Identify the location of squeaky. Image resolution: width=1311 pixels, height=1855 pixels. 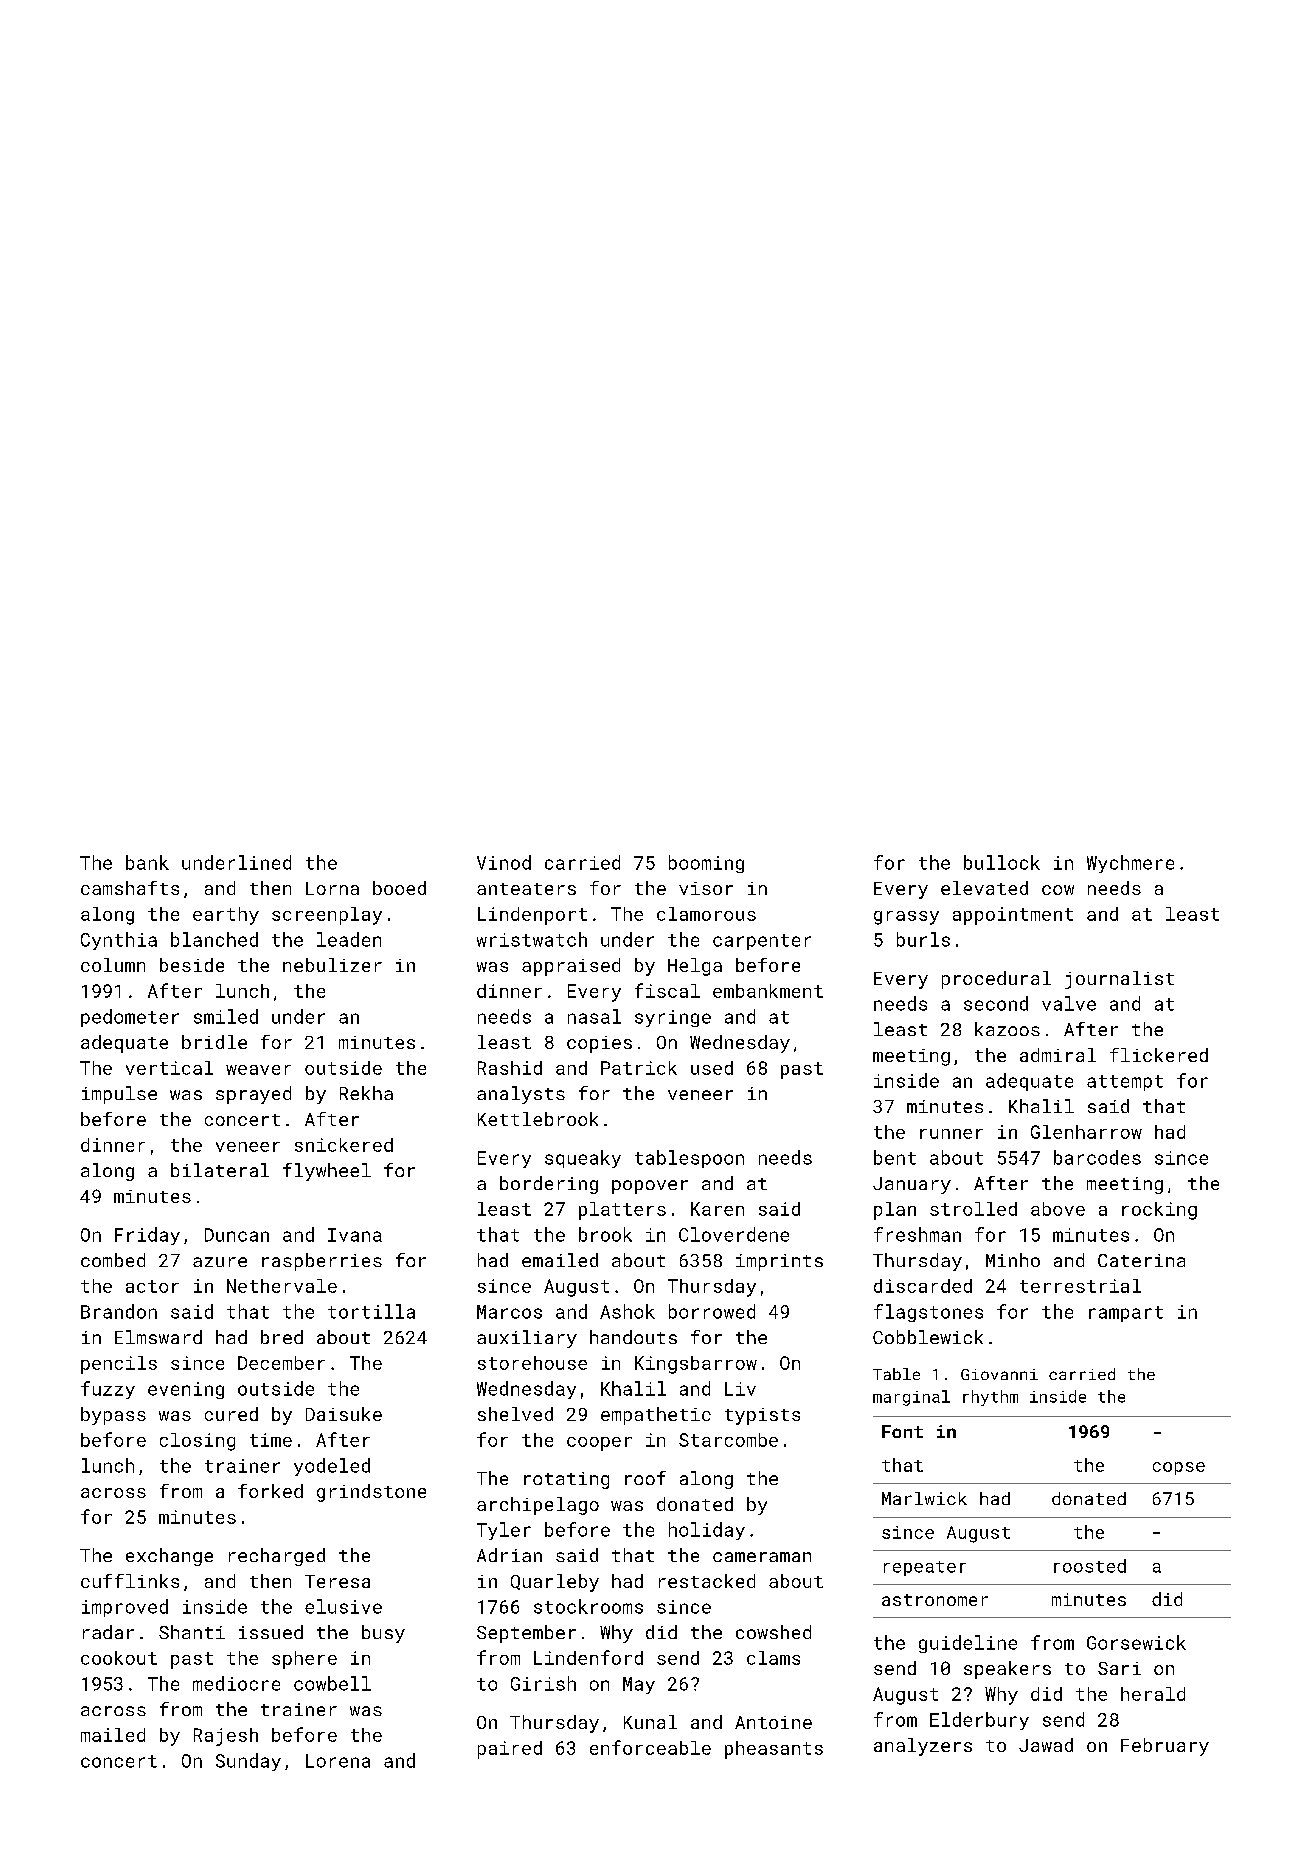
(583, 1159).
